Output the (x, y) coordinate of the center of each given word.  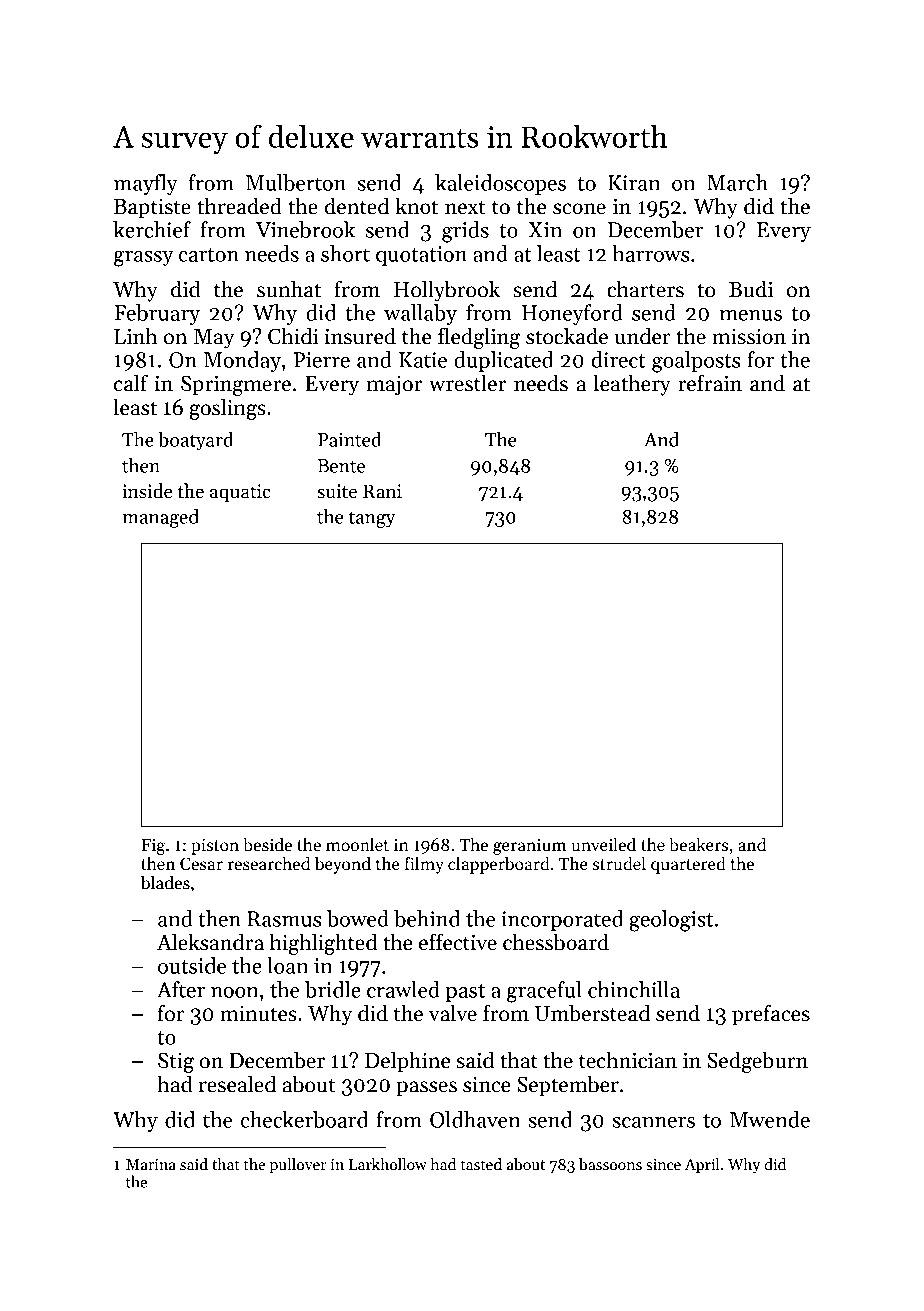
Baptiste (152, 208)
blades (165, 882)
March (737, 182)
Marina (151, 1164)
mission (749, 336)
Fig (153, 846)
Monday (242, 361)
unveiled (603, 844)
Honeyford (572, 314)
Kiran (634, 183)
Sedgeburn (757, 1062)
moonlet (357, 844)
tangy (372, 519)
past (465, 993)
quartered (688, 865)
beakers (698, 844)
